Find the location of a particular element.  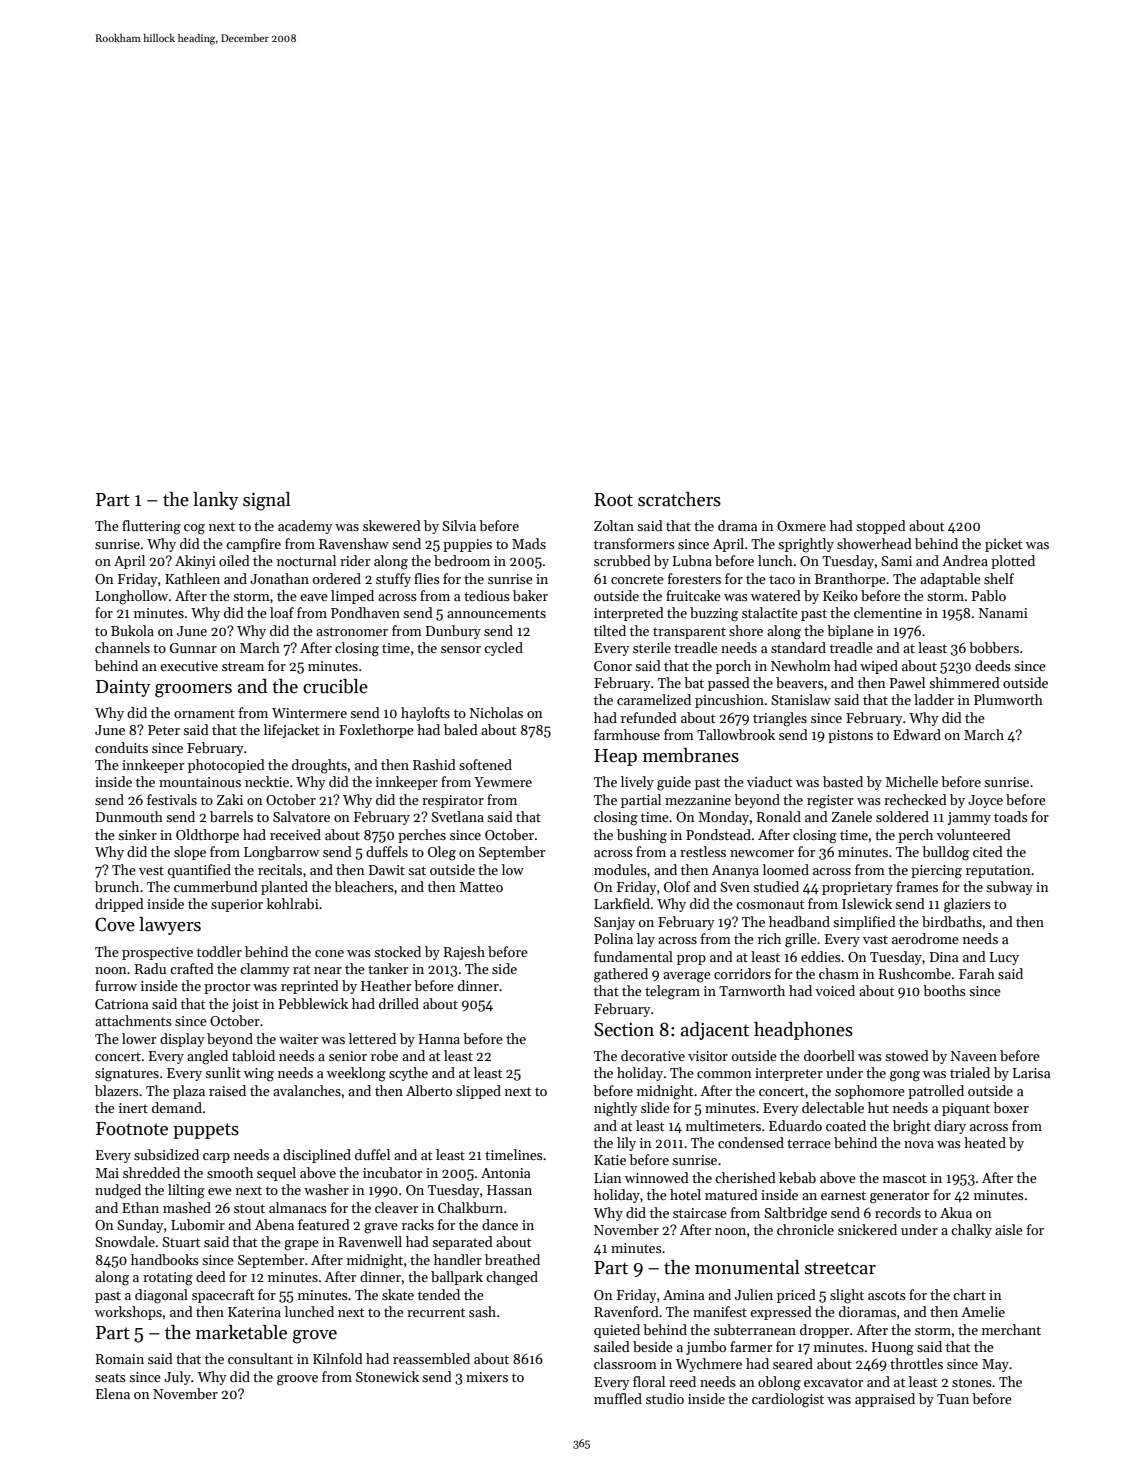

stopped is located at coordinates (881, 527).
